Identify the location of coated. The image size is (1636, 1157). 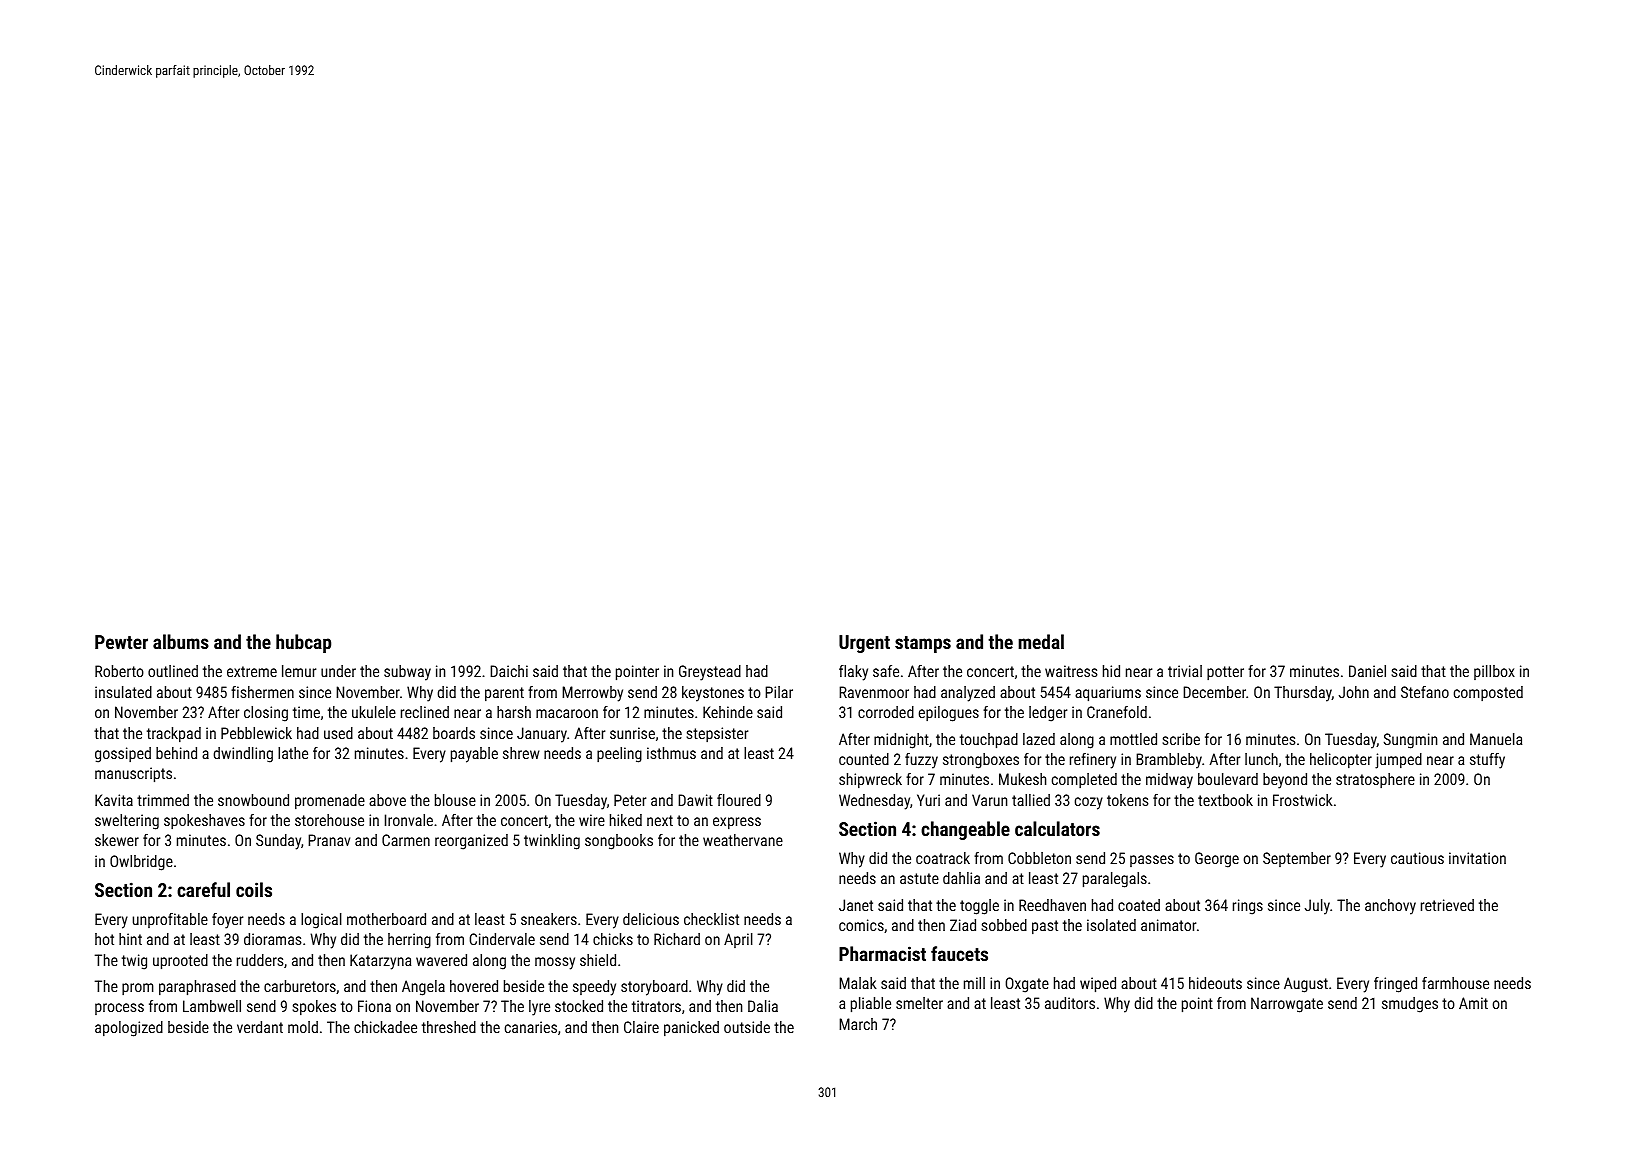
(1139, 905).
